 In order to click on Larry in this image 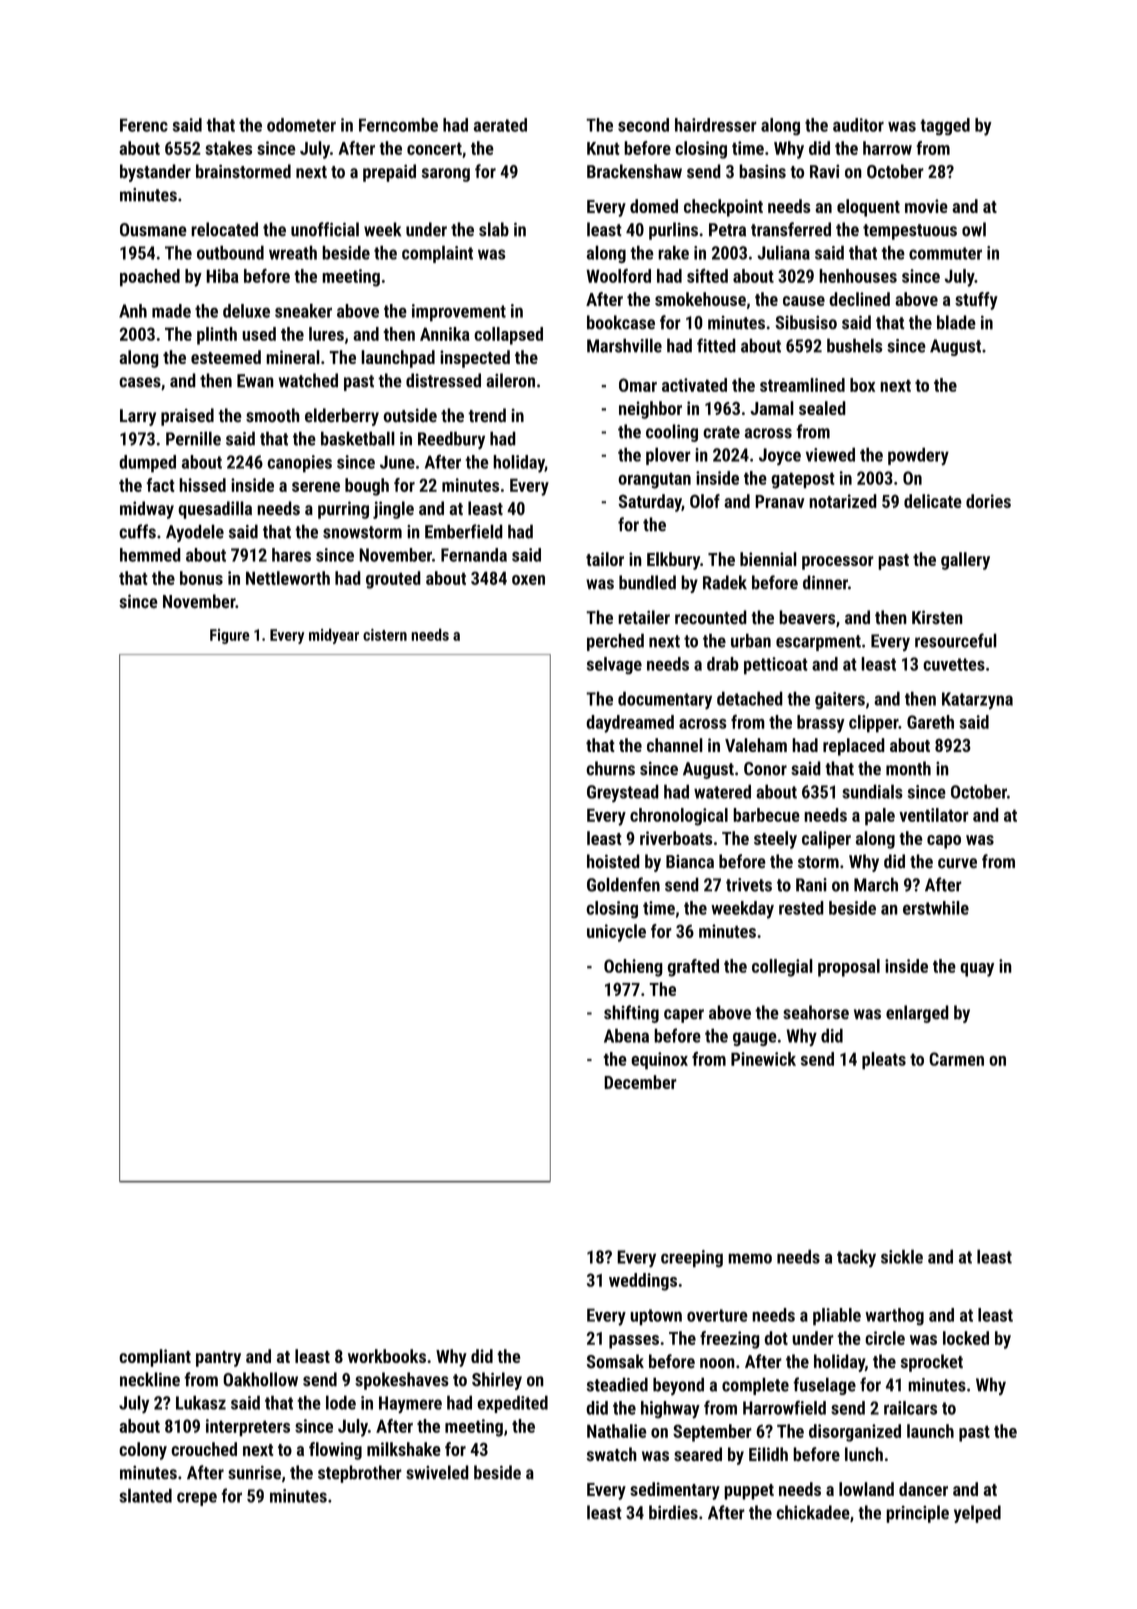, I will do `click(138, 417)`.
